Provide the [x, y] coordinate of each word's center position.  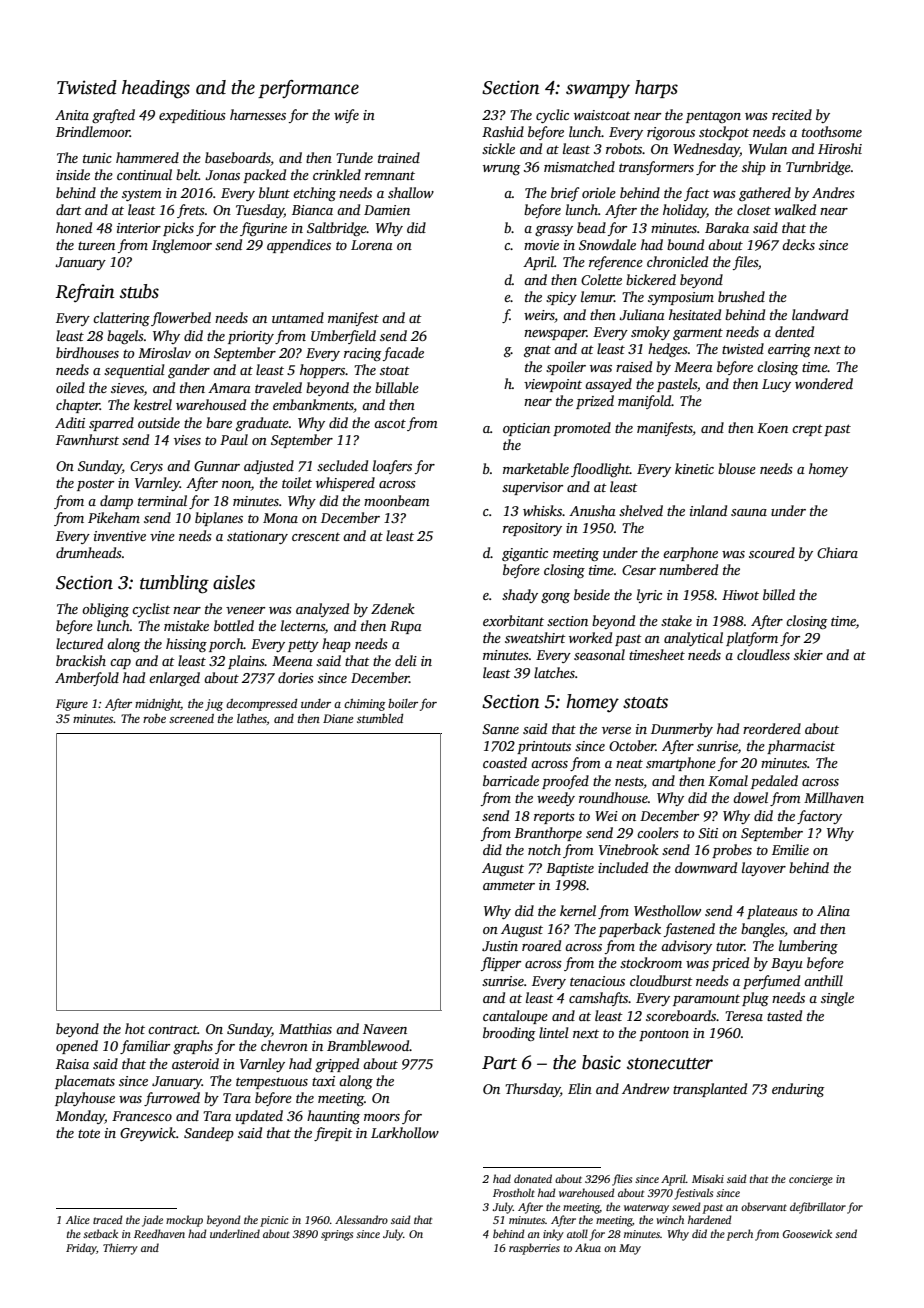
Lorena [372, 245]
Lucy [776, 385]
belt [187, 174]
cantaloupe [515, 1017]
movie [541, 245]
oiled [70, 387]
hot [135, 1028]
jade [152, 1221]
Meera [693, 367]
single [837, 999]
